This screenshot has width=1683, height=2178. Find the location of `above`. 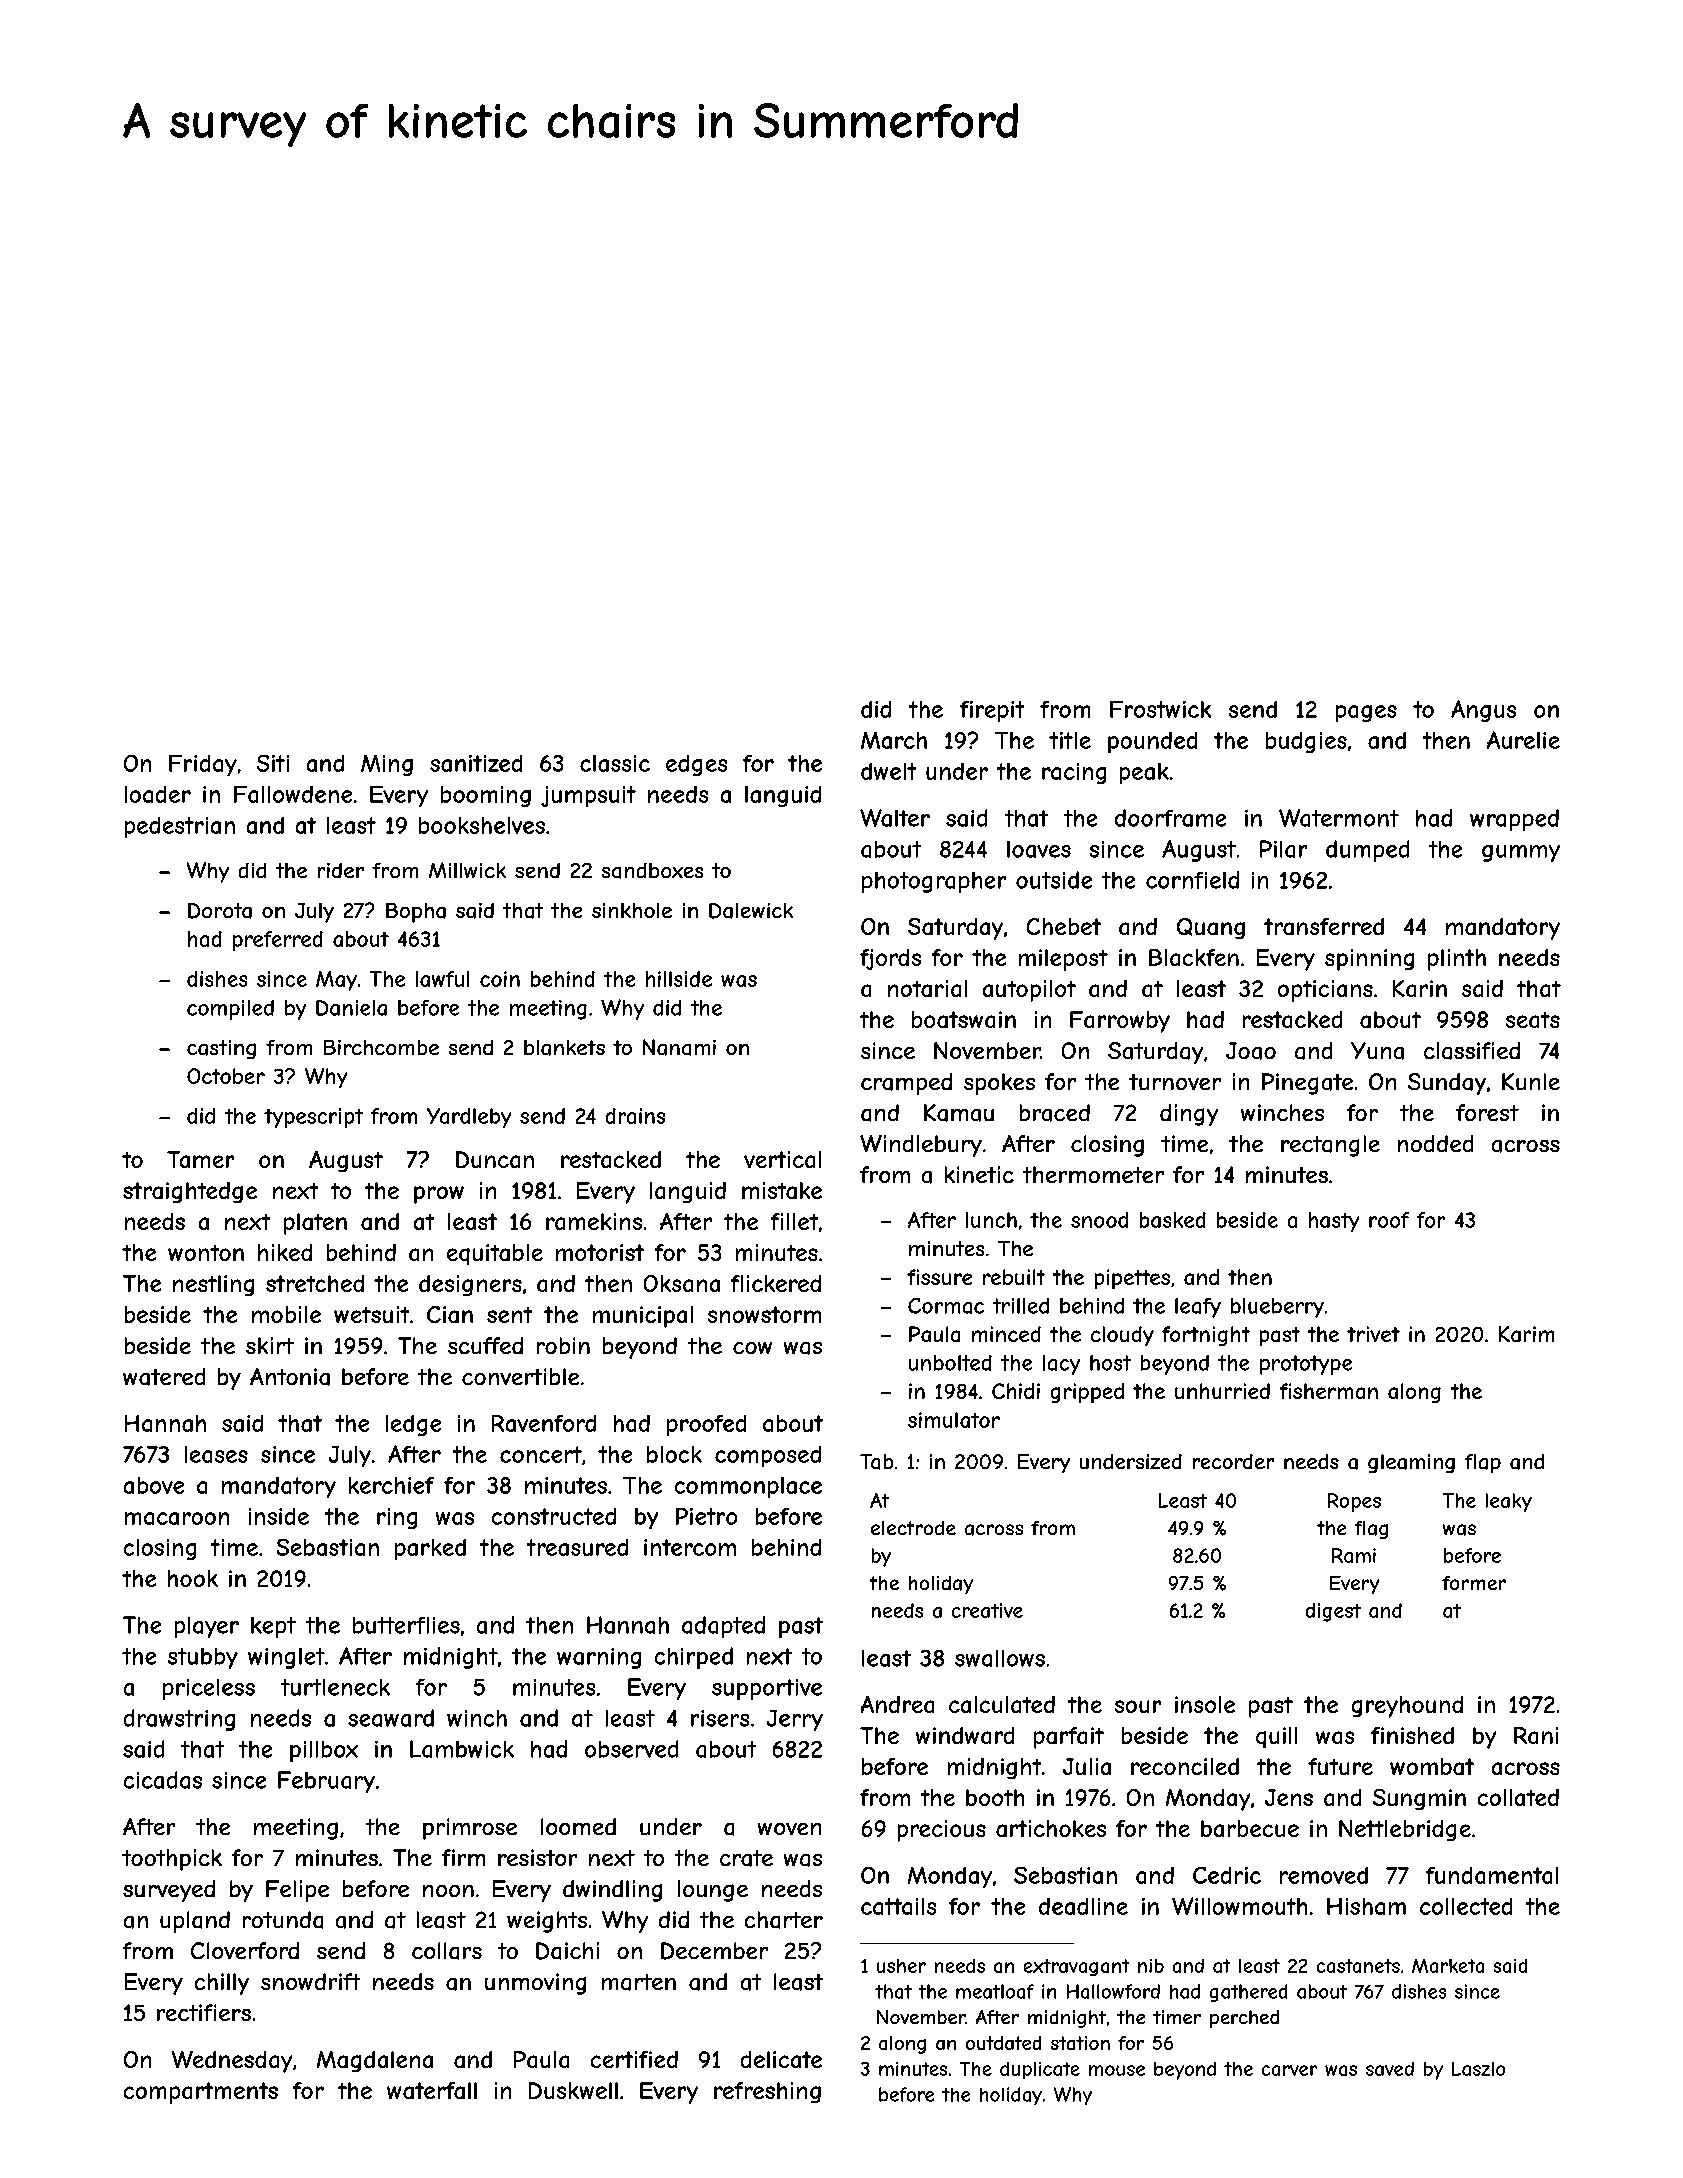

above is located at coordinates (154, 1485).
